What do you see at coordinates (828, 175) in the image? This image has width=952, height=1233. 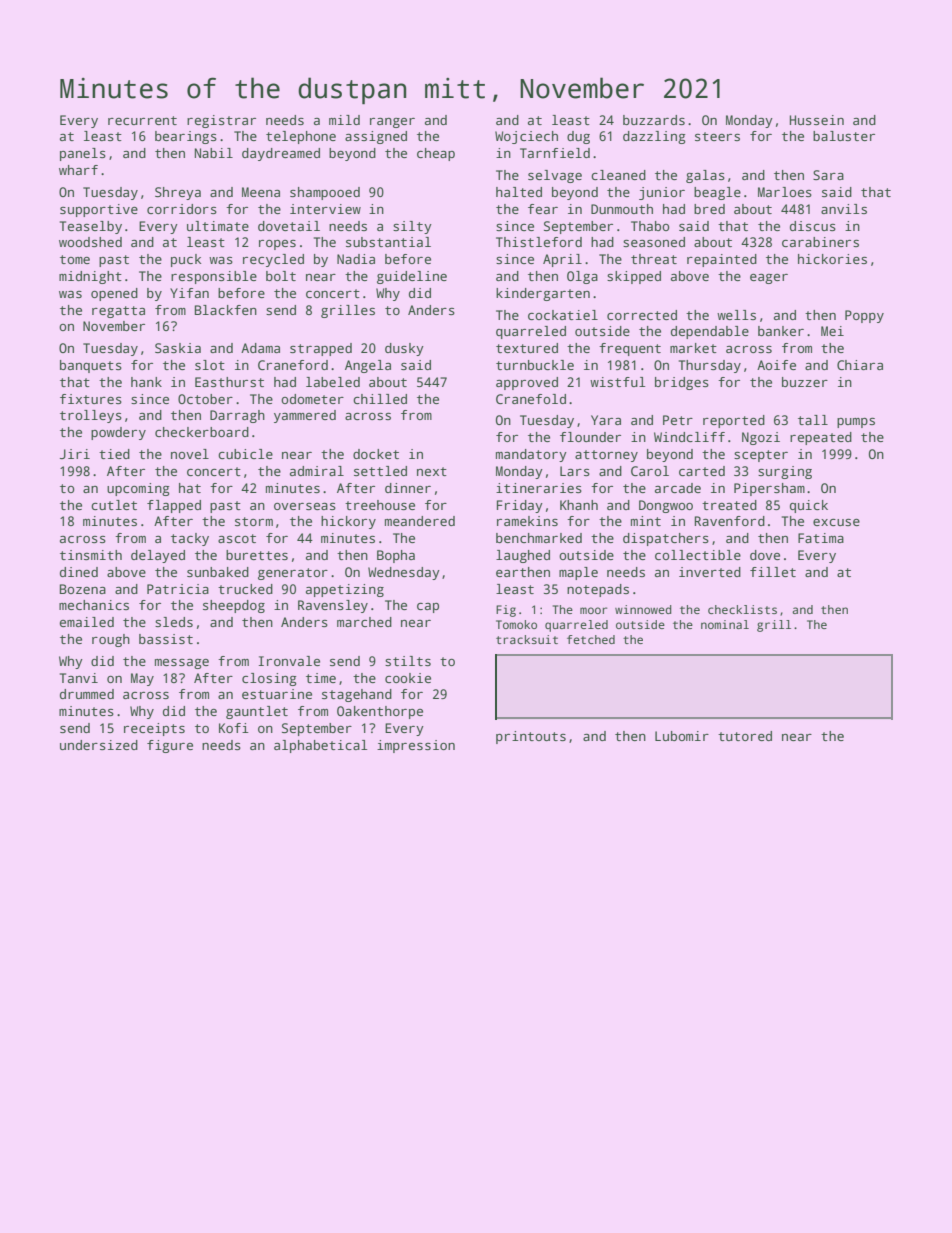 I see `Sara` at bounding box center [828, 175].
